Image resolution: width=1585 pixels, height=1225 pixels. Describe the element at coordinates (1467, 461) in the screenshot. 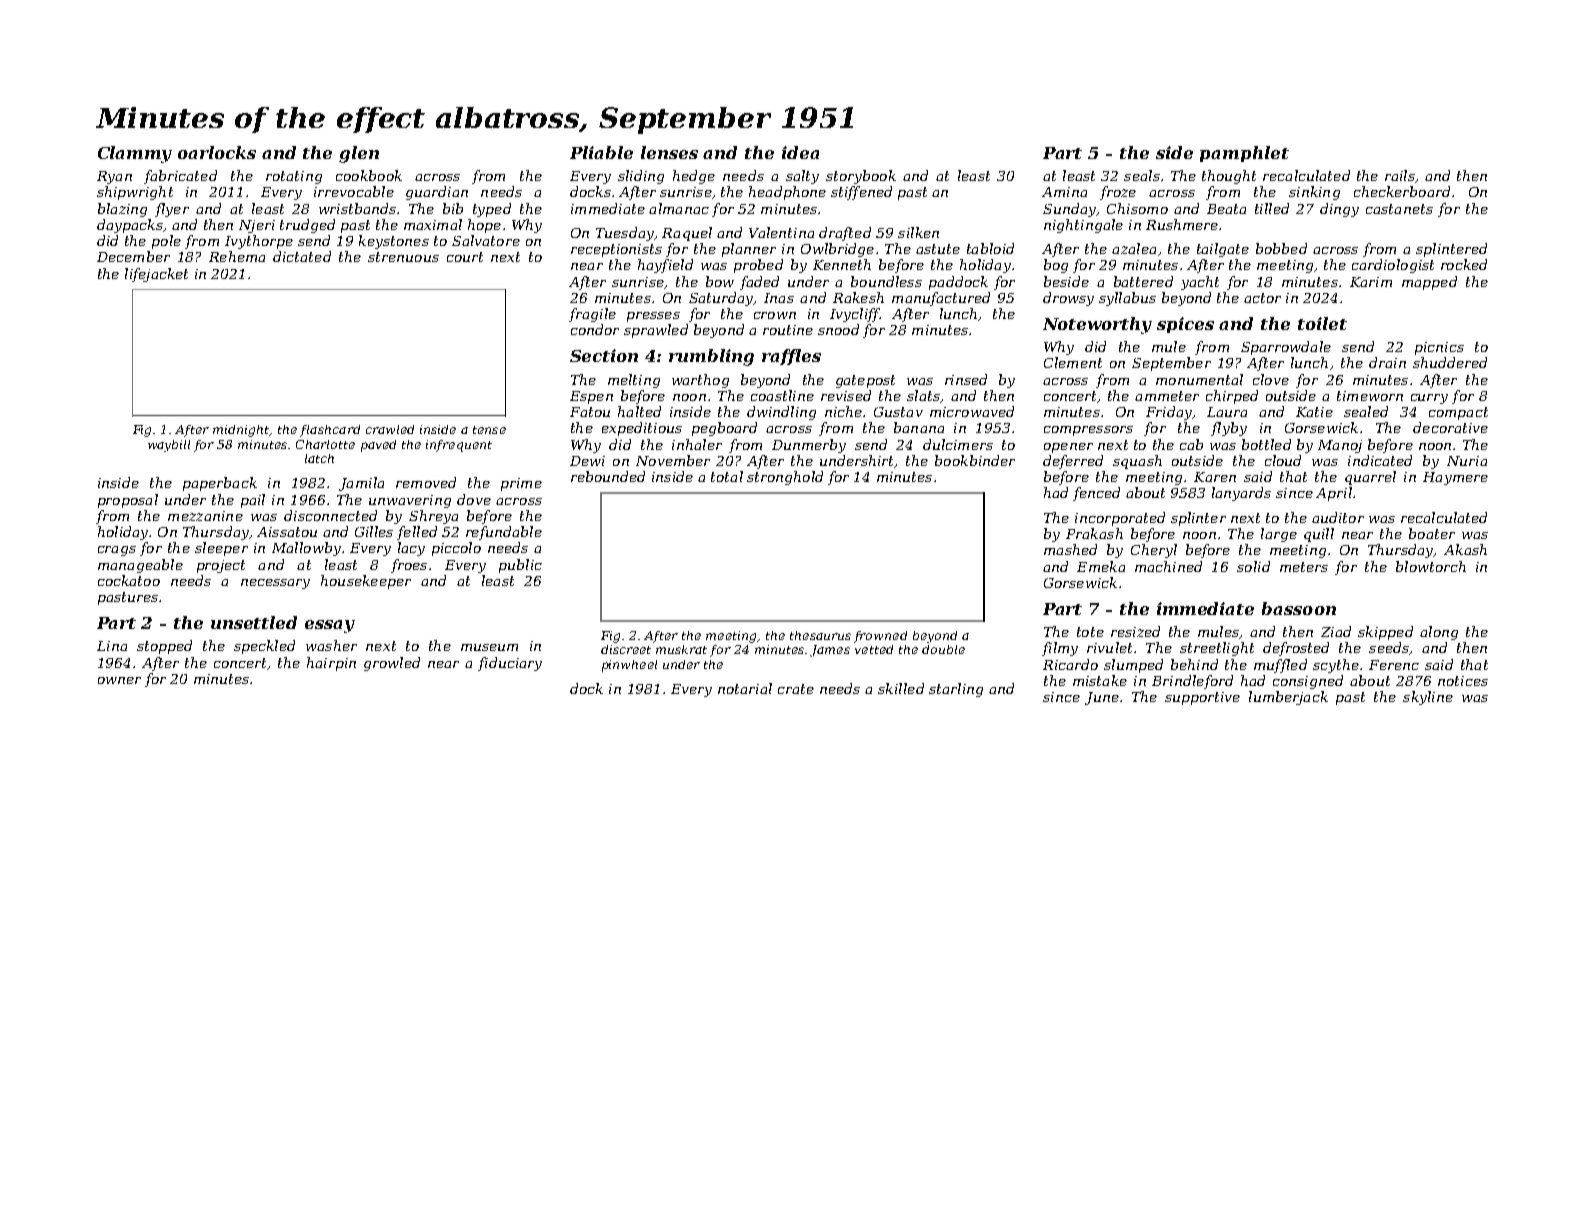

I see `Nuria` at that location.
